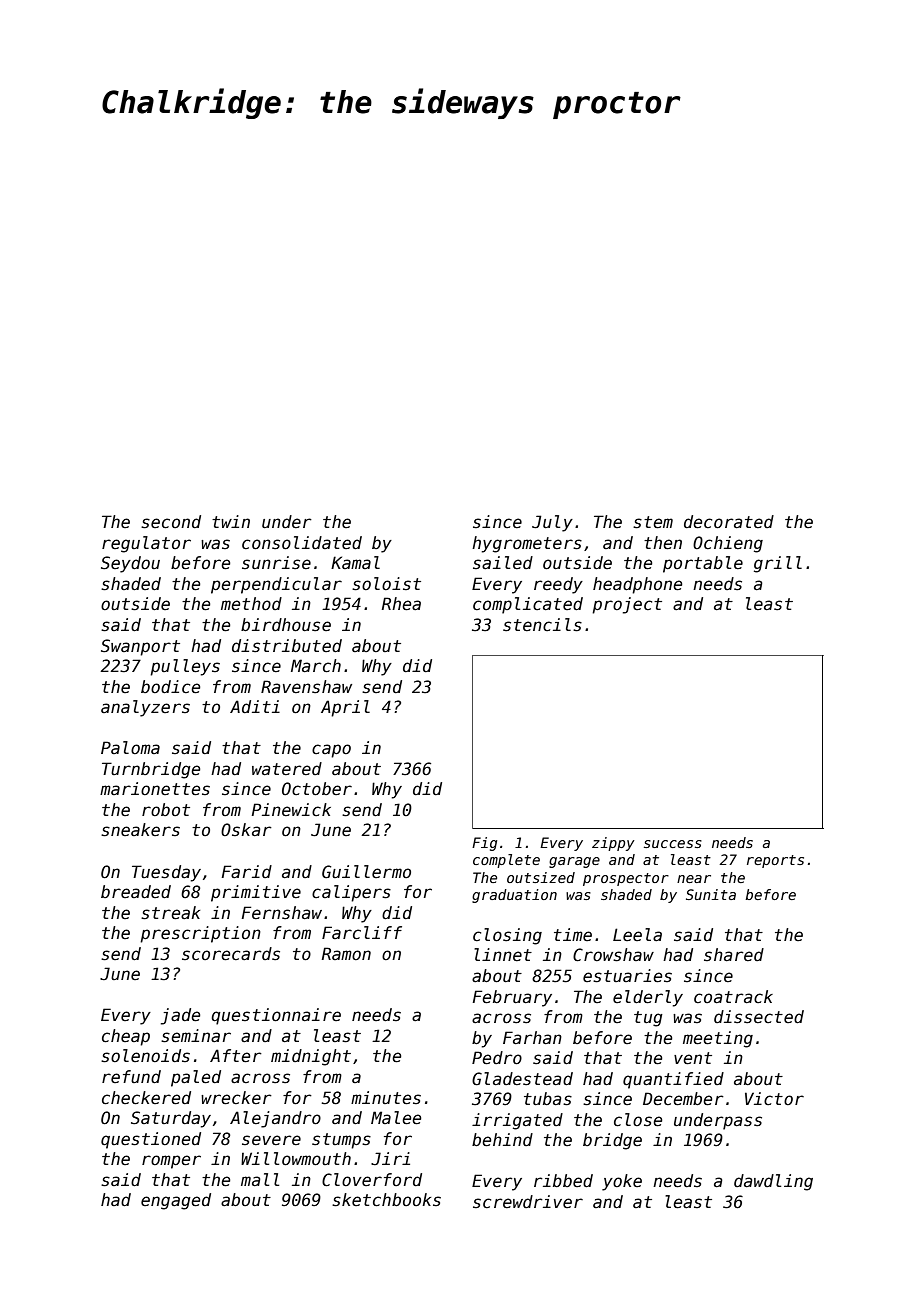 Image resolution: width=924 pixels, height=1308 pixels. Describe the element at coordinates (176, 1201) in the screenshot. I see `engaged` at that location.
